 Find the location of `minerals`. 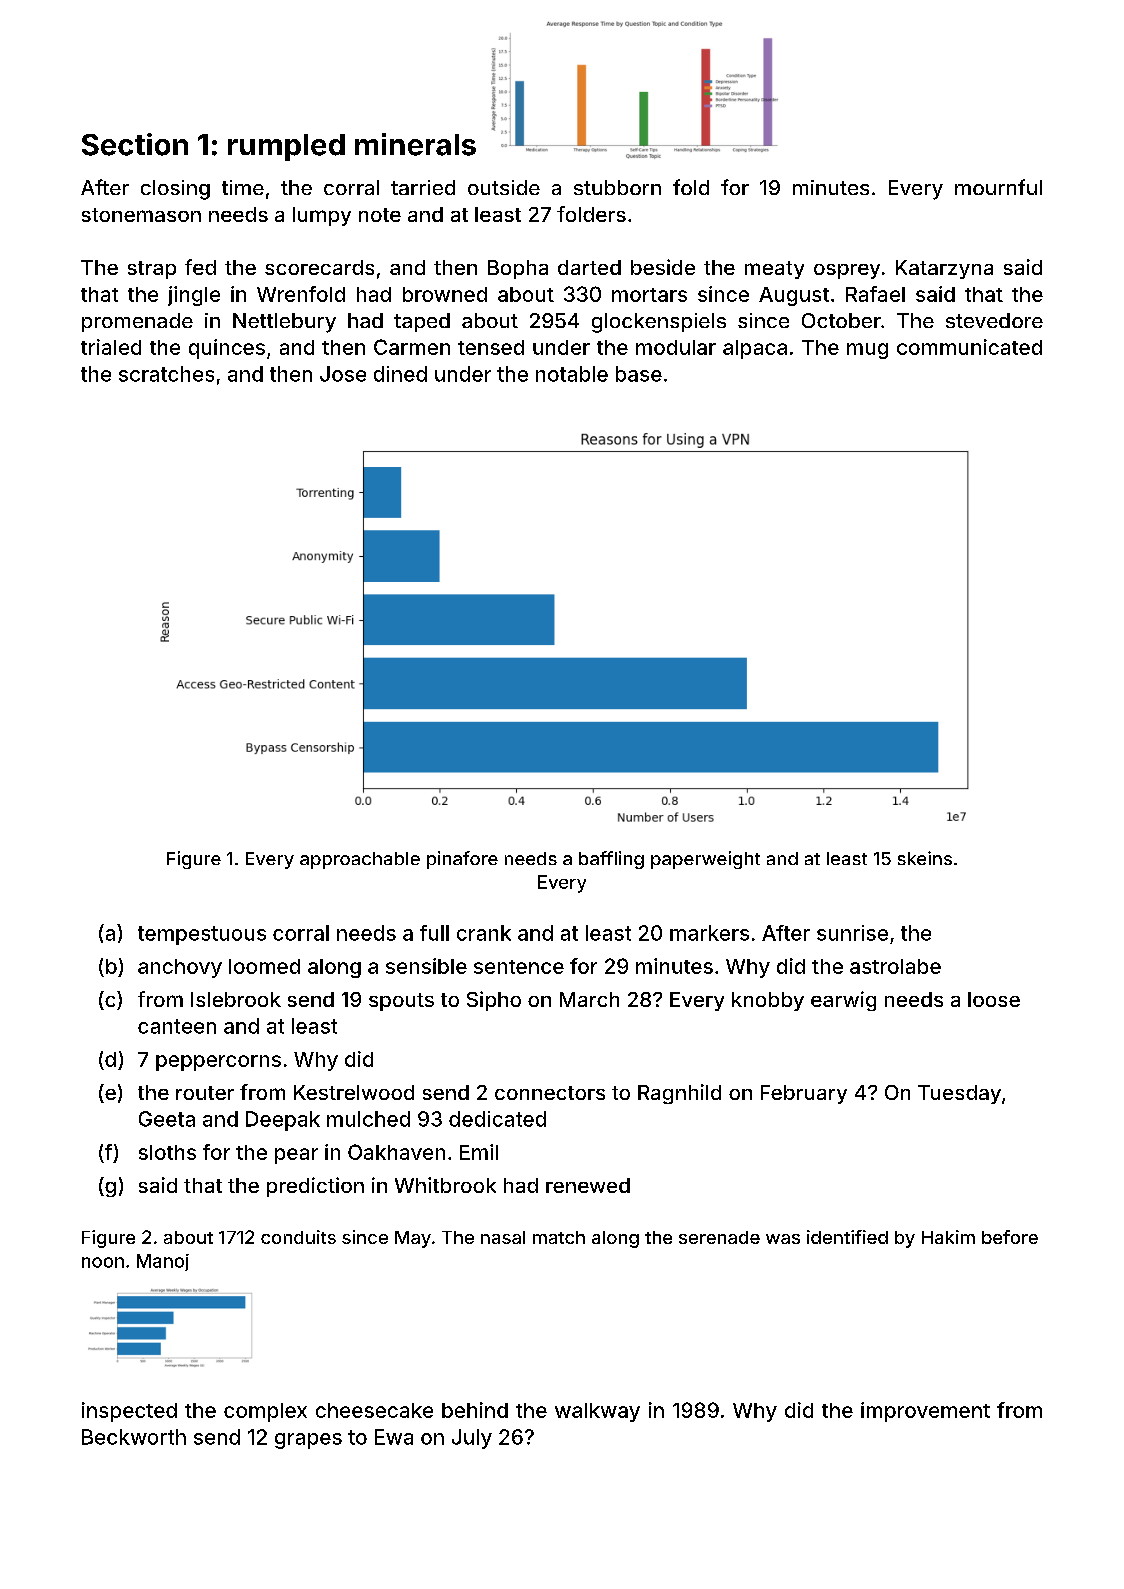

minerals is located at coordinates (415, 144).
